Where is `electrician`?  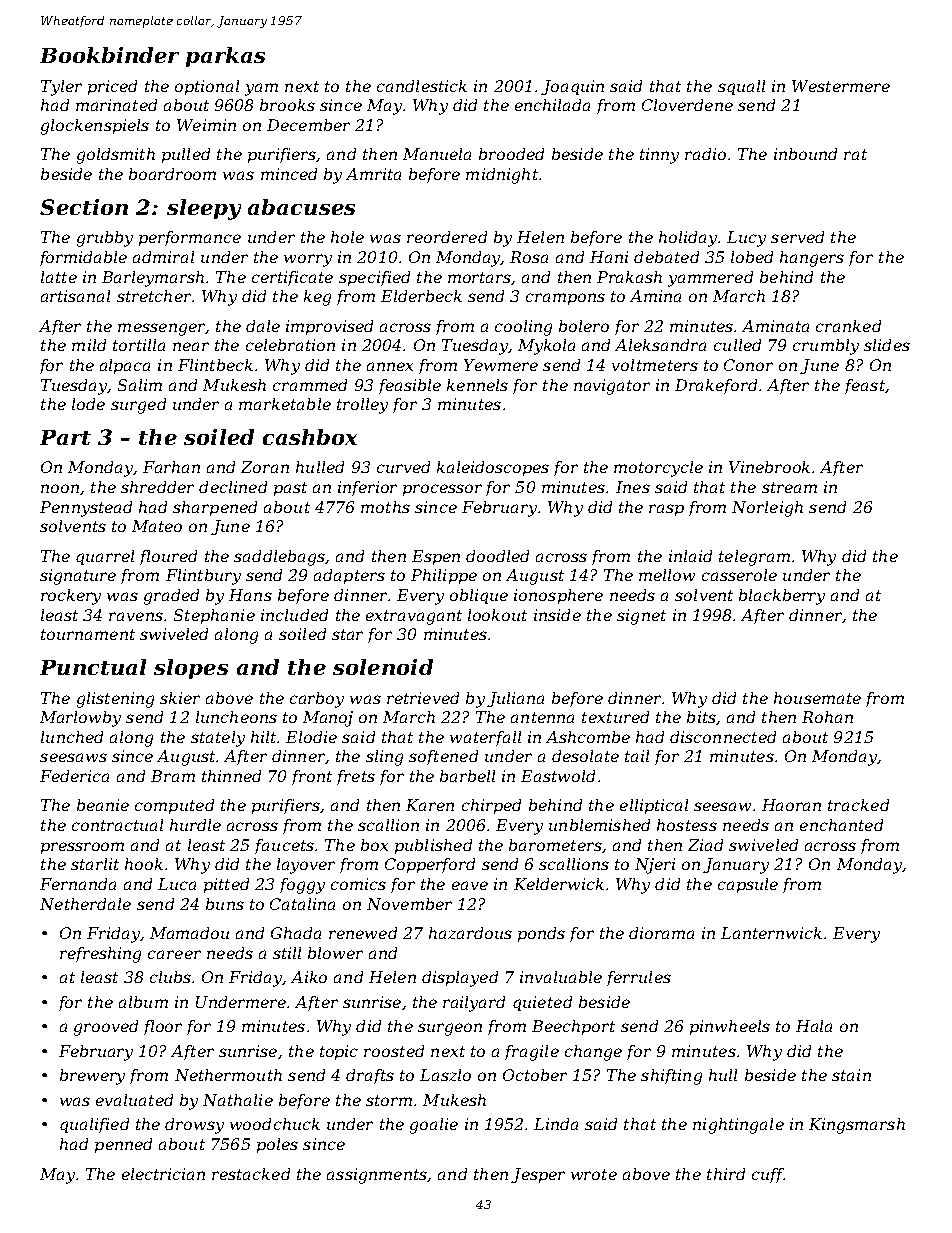 electrician is located at coordinates (163, 1174).
